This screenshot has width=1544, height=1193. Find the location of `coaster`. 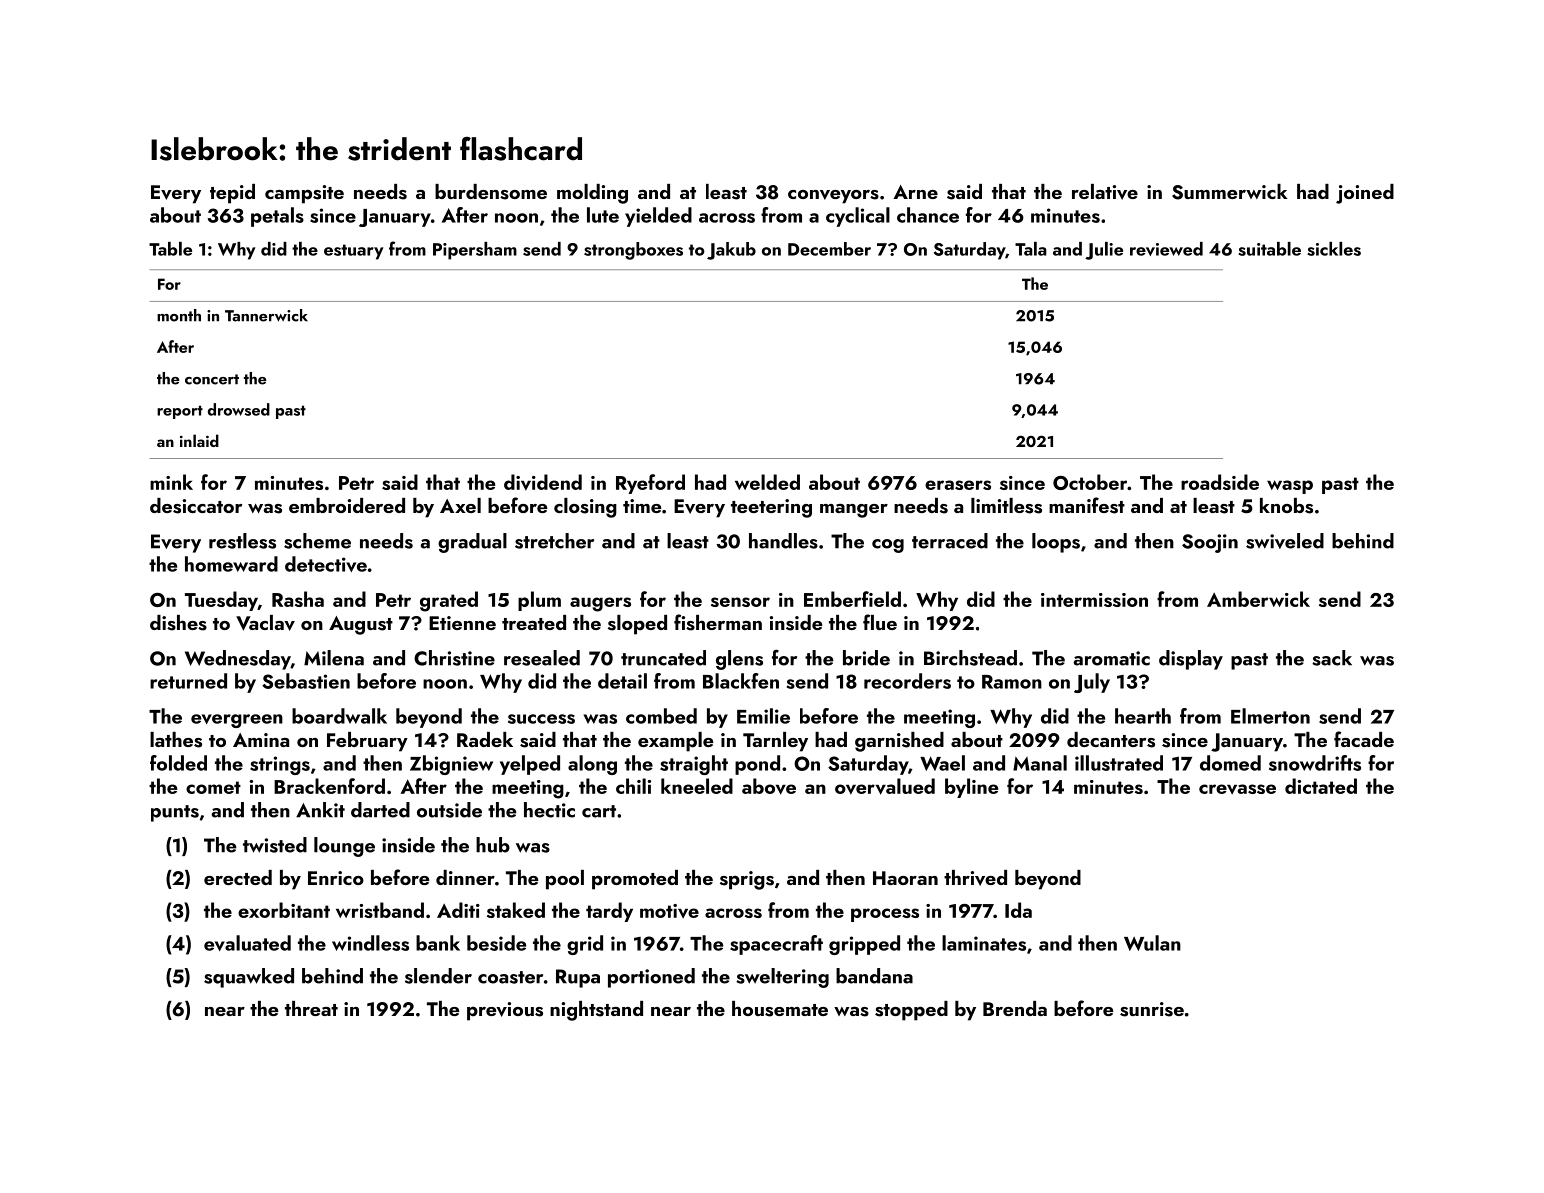

coaster is located at coordinates (510, 977).
